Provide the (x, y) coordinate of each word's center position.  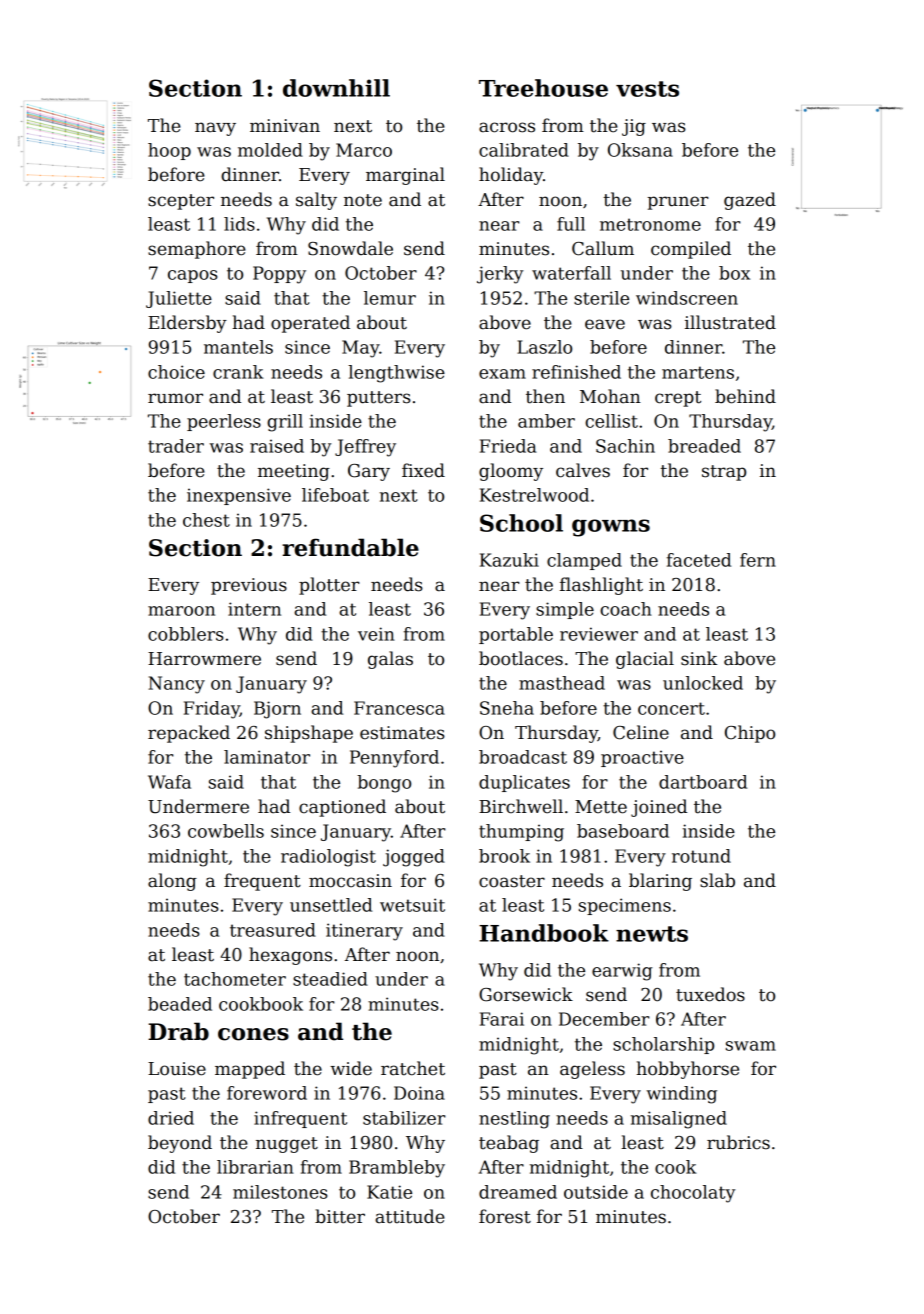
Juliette (179, 299)
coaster (512, 881)
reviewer (599, 634)
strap (724, 473)
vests (647, 89)
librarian (255, 1167)
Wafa (169, 782)
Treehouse (543, 88)
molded (270, 150)
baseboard (623, 831)
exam (502, 374)
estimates (402, 733)
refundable (350, 547)
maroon (181, 611)
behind (745, 396)
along (172, 882)
